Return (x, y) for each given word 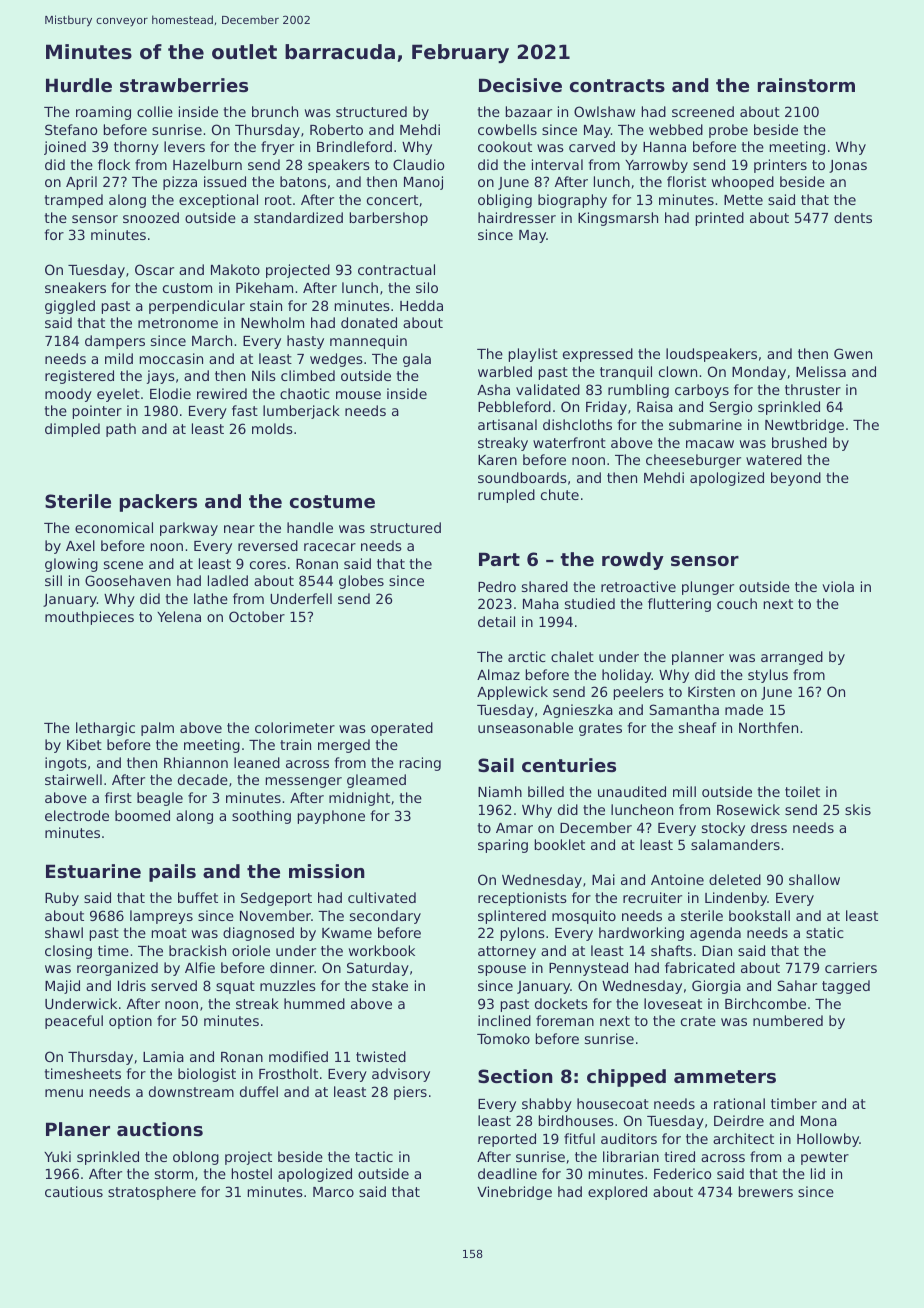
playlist (533, 355)
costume (332, 501)
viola (838, 586)
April (81, 183)
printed (720, 219)
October (257, 616)
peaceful (74, 1022)
